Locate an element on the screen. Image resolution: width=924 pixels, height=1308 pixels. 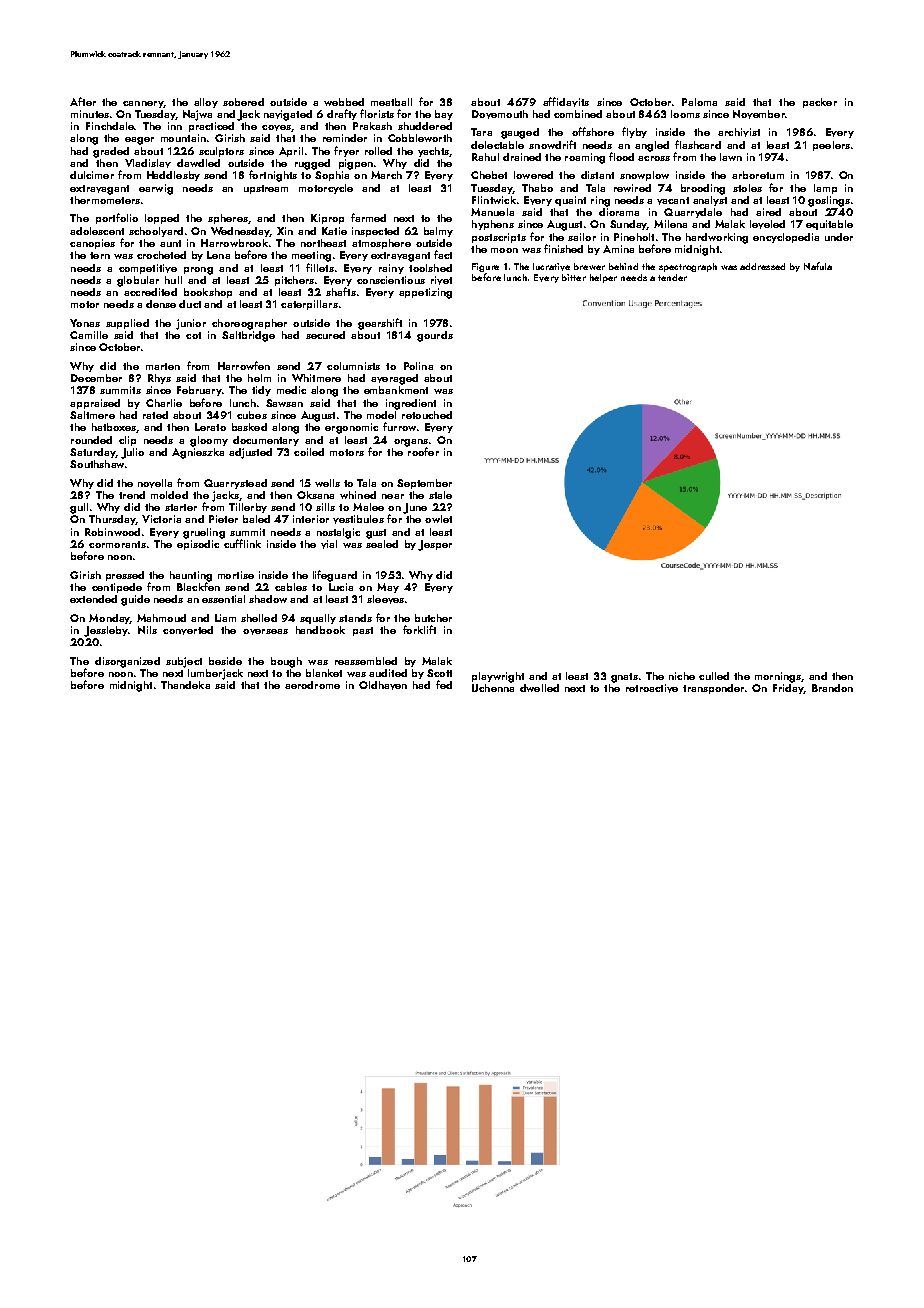
retouched is located at coordinates (427, 415).
